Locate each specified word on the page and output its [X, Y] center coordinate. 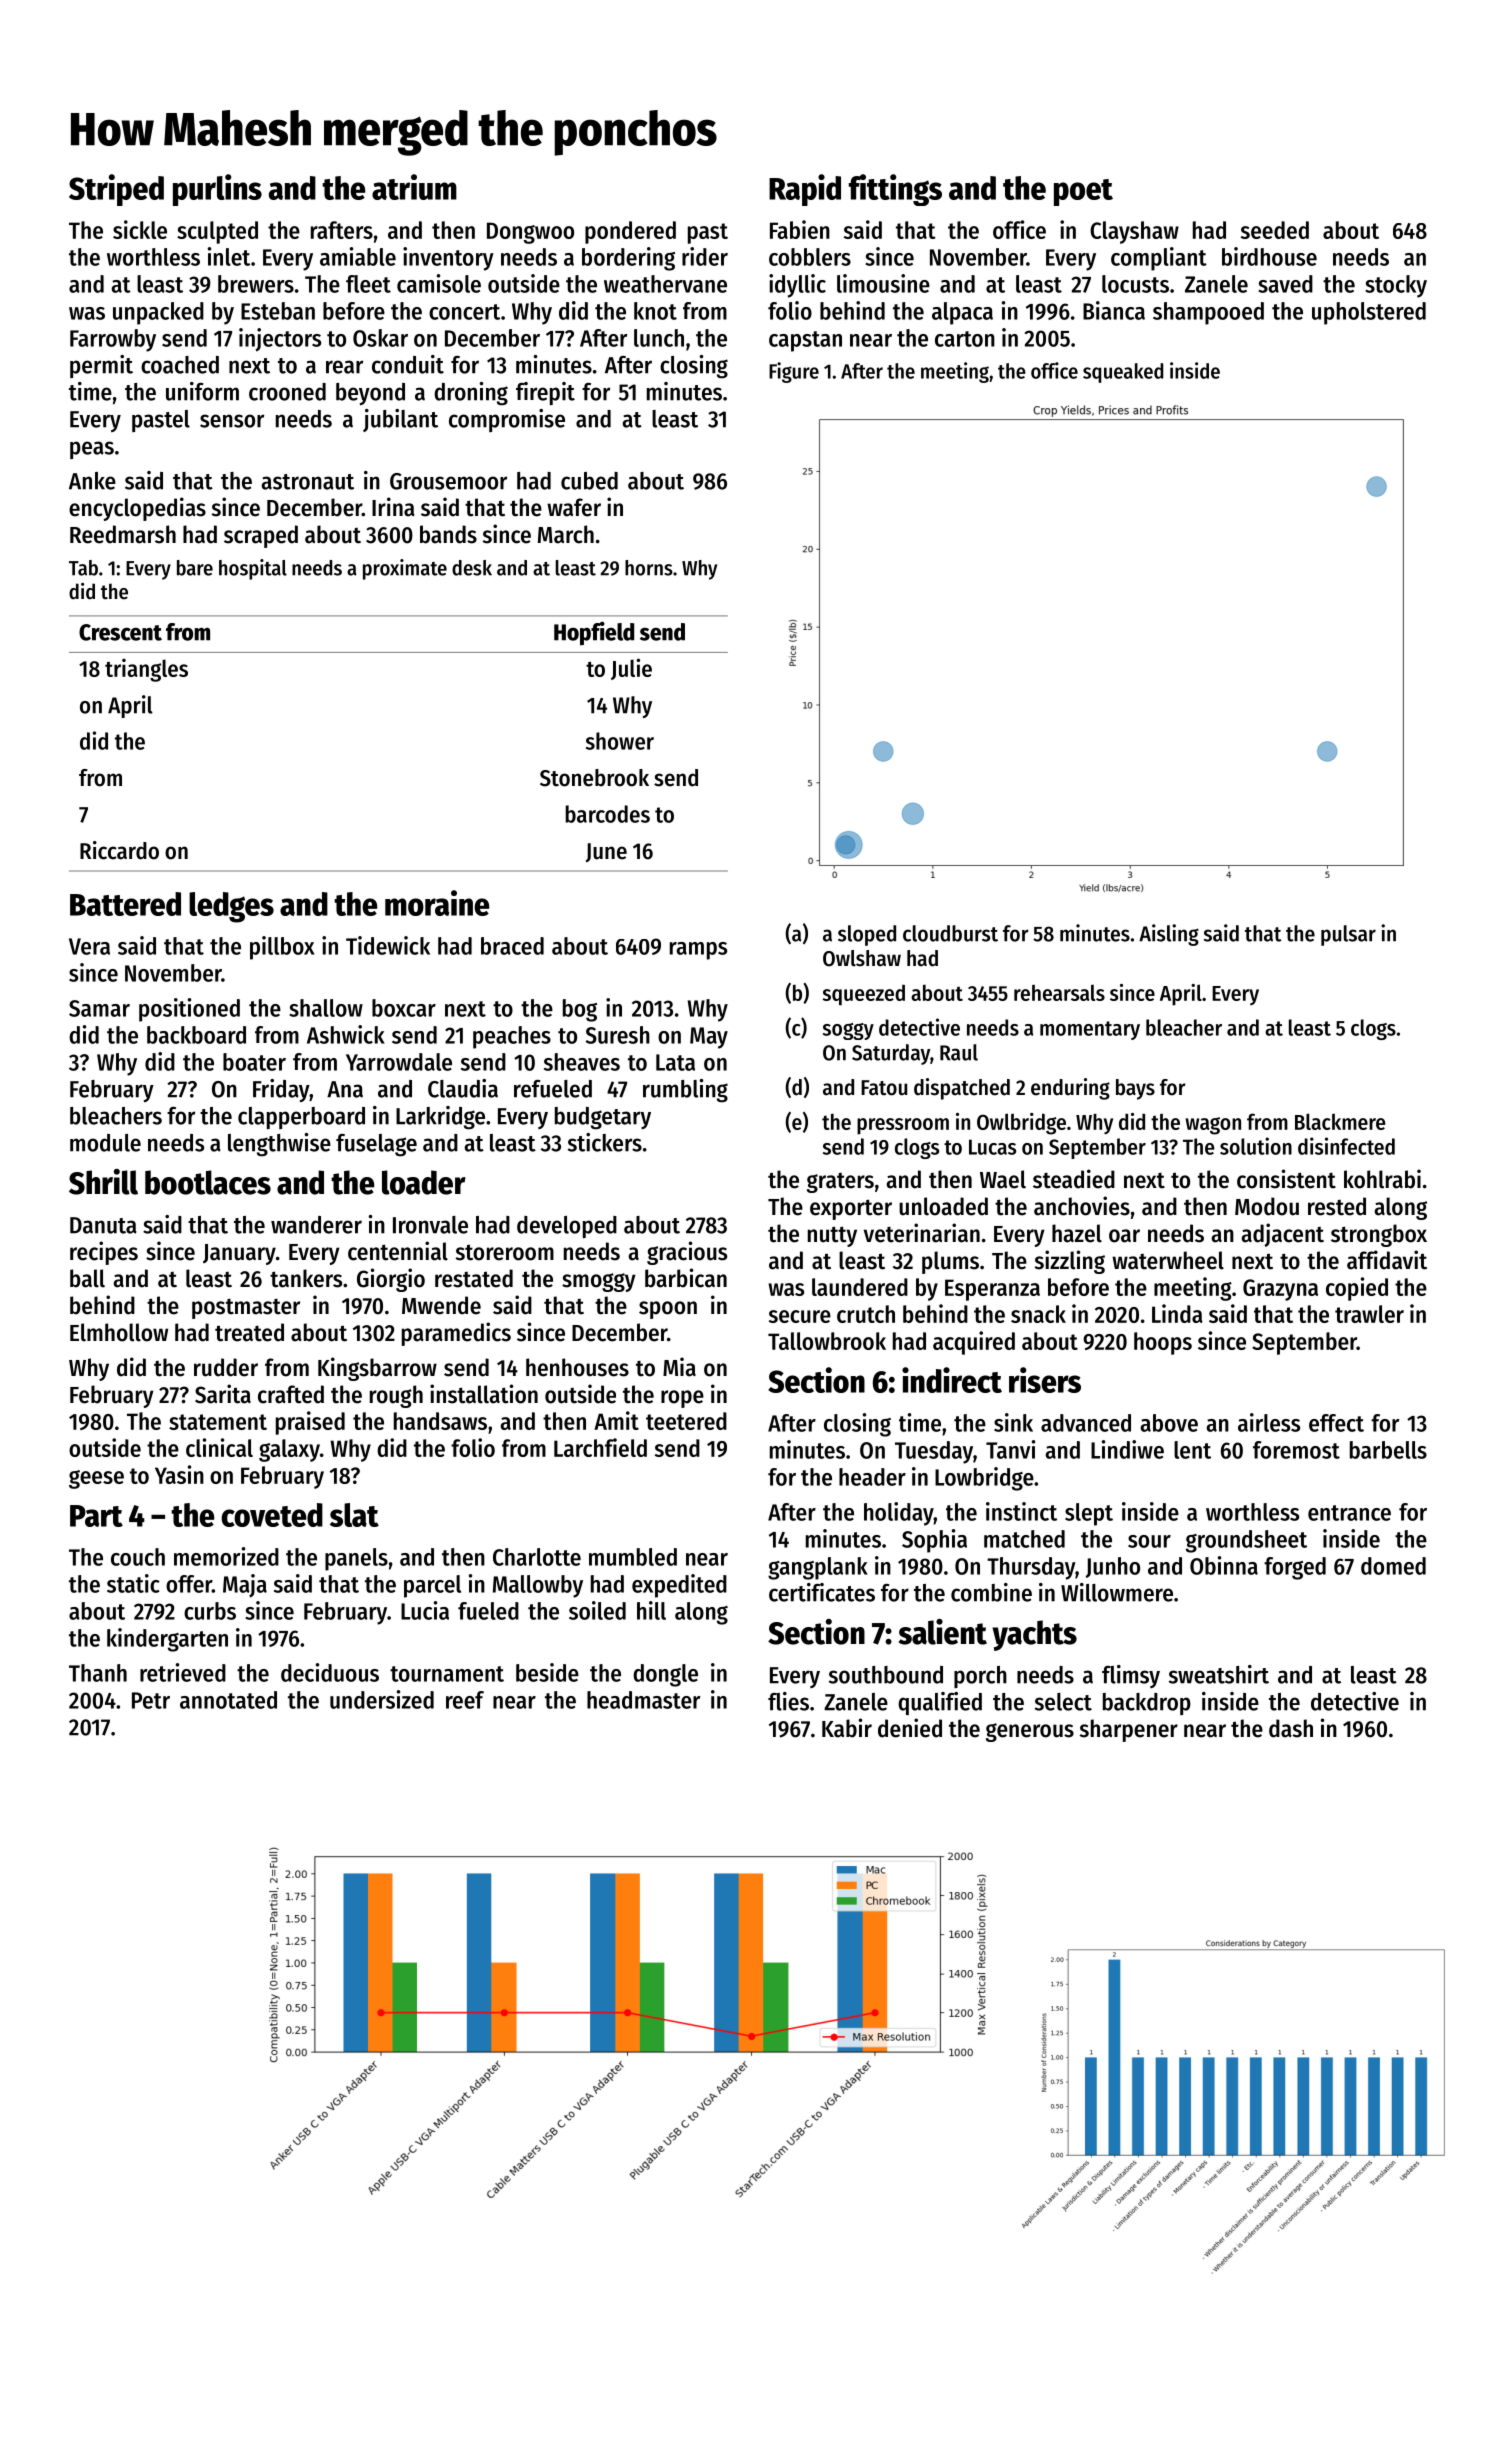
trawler [1369, 1314]
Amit [616, 1420]
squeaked [1123, 373]
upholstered [1369, 313]
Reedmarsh [123, 534]
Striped [116, 190]
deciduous [330, 1672]
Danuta [103, 1225]
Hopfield [594, 633]
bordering [628, 259]
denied [910, 1728]
